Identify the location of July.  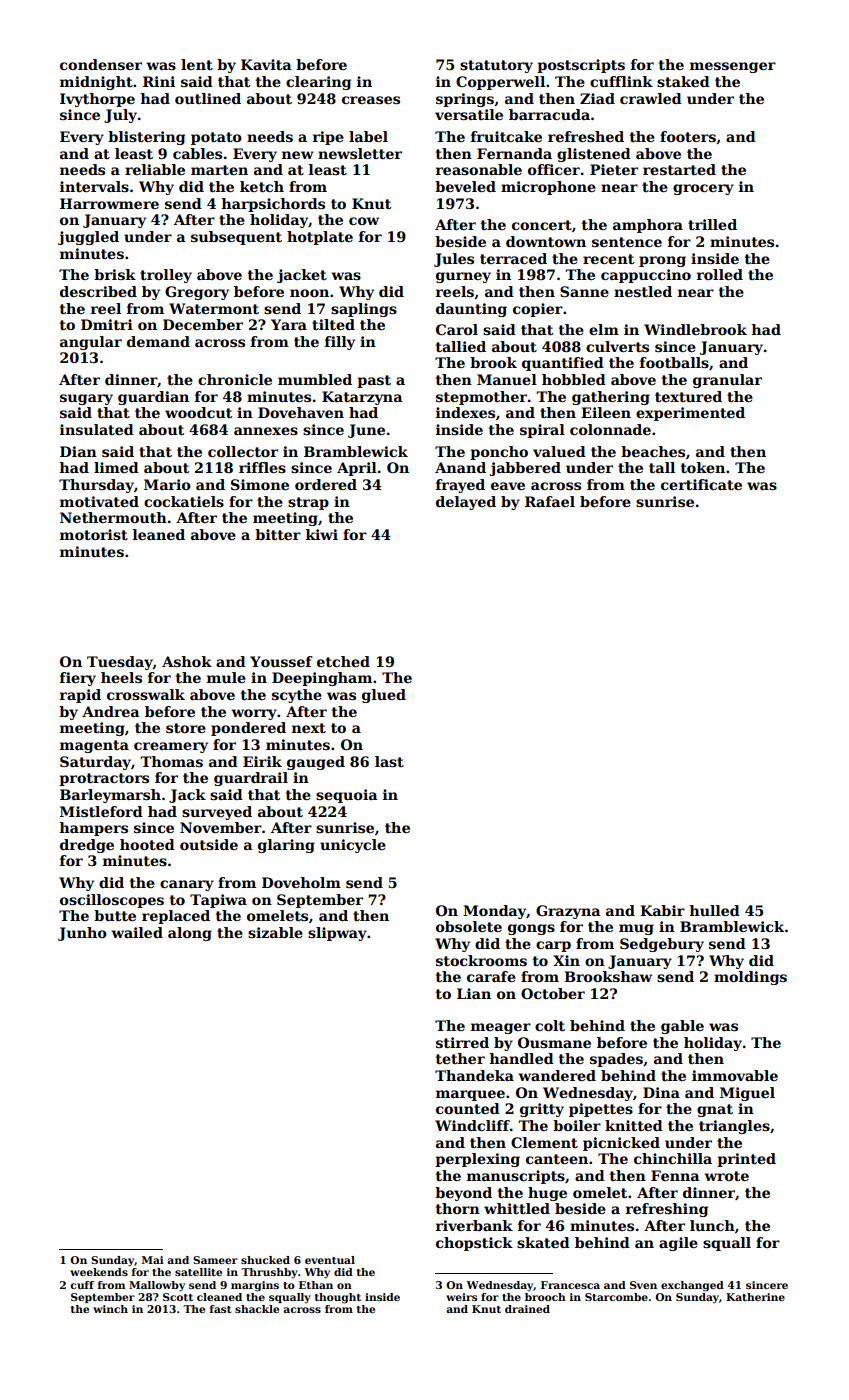
(120, 116).
